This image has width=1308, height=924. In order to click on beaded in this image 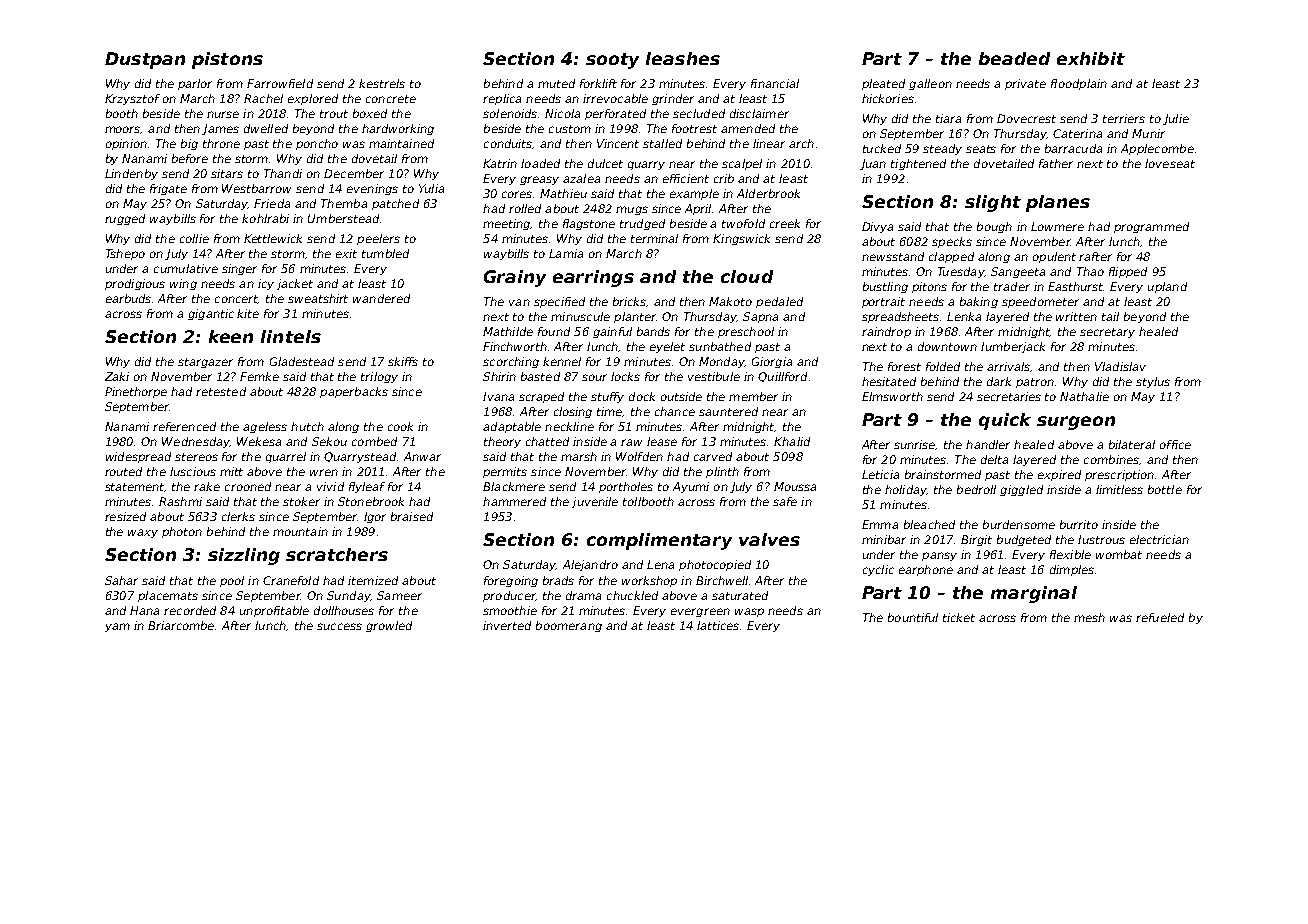, I will do `click(1014, 58)`.
